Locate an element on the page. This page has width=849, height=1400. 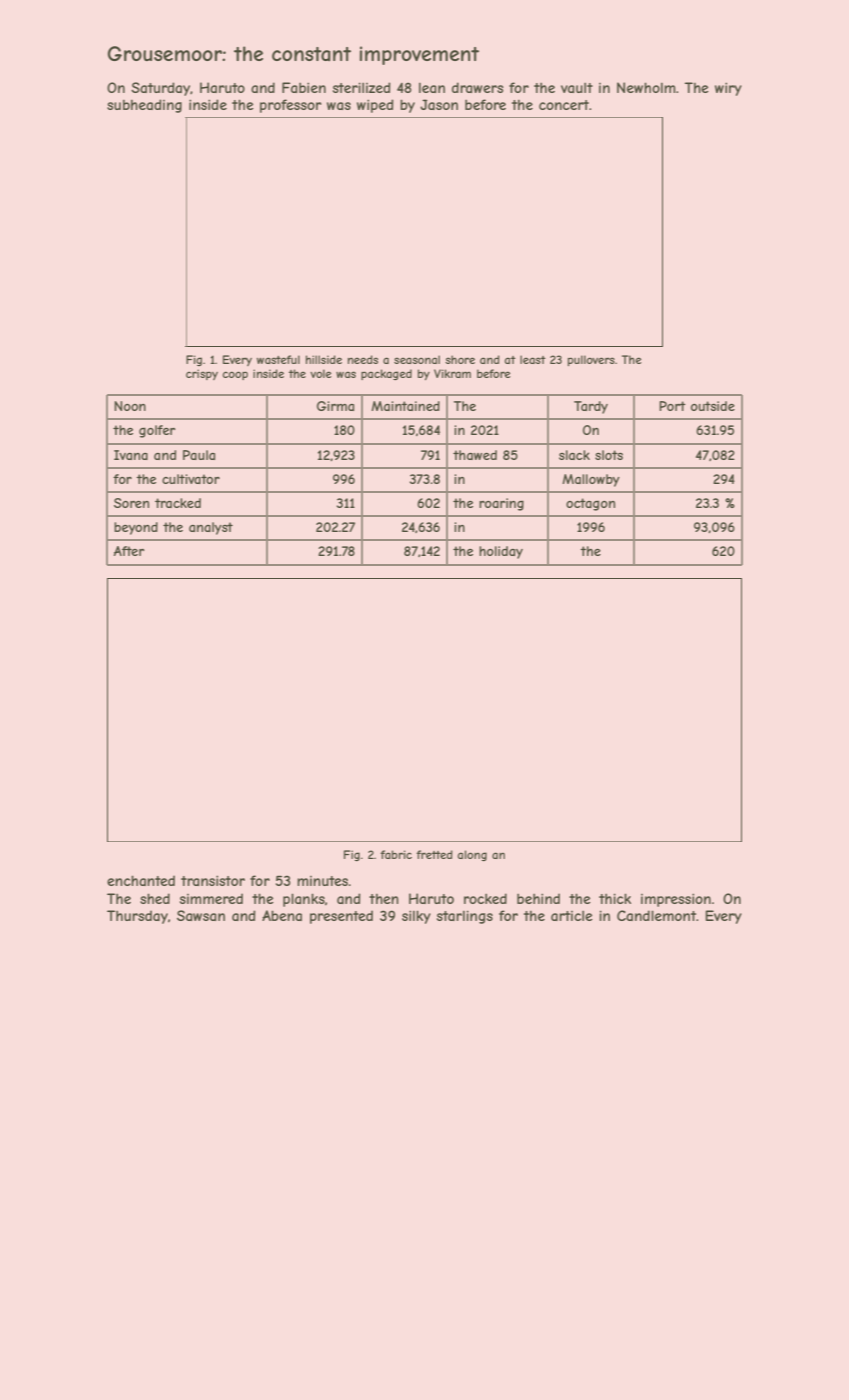
vault is located at coordinates (577, 88).
